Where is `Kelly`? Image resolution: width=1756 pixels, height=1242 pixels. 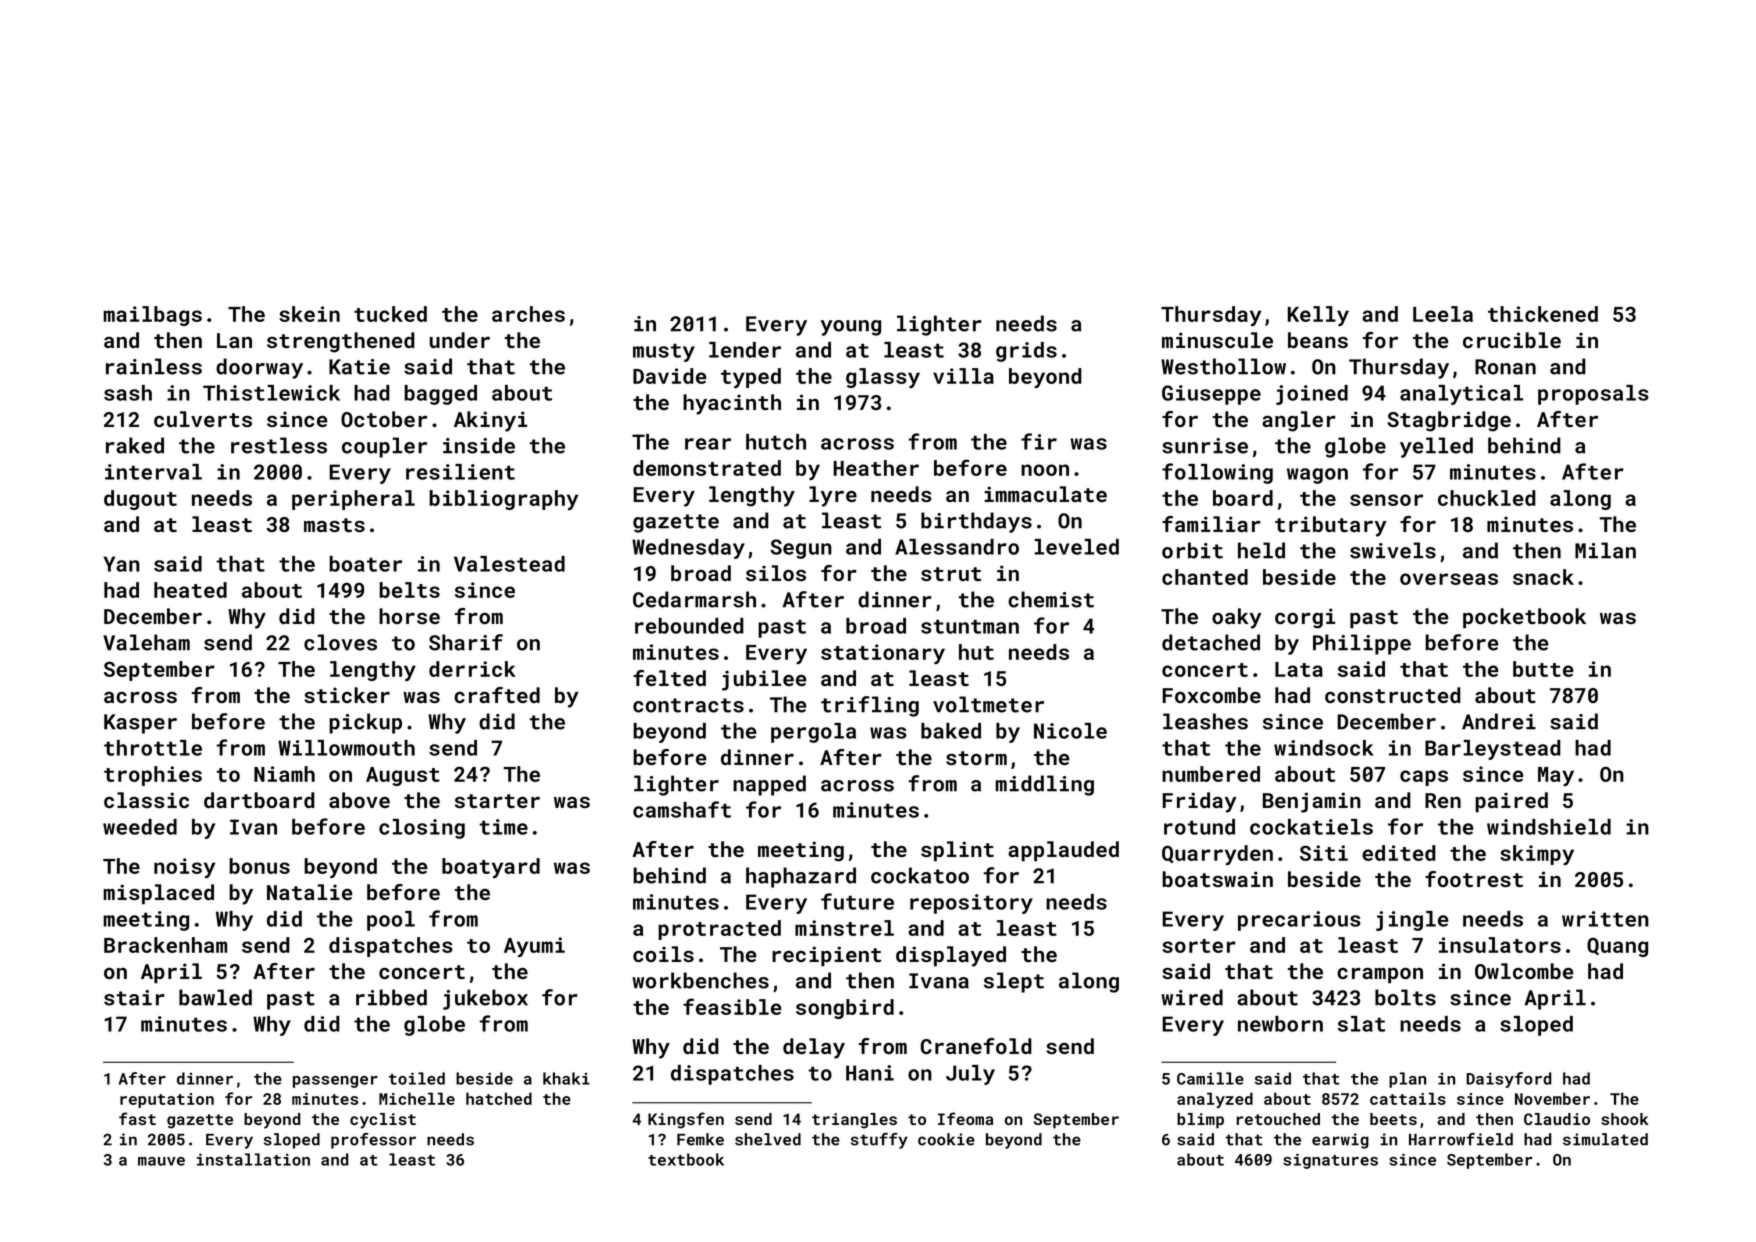
Kelly is located at coordinates (1318, 316).
